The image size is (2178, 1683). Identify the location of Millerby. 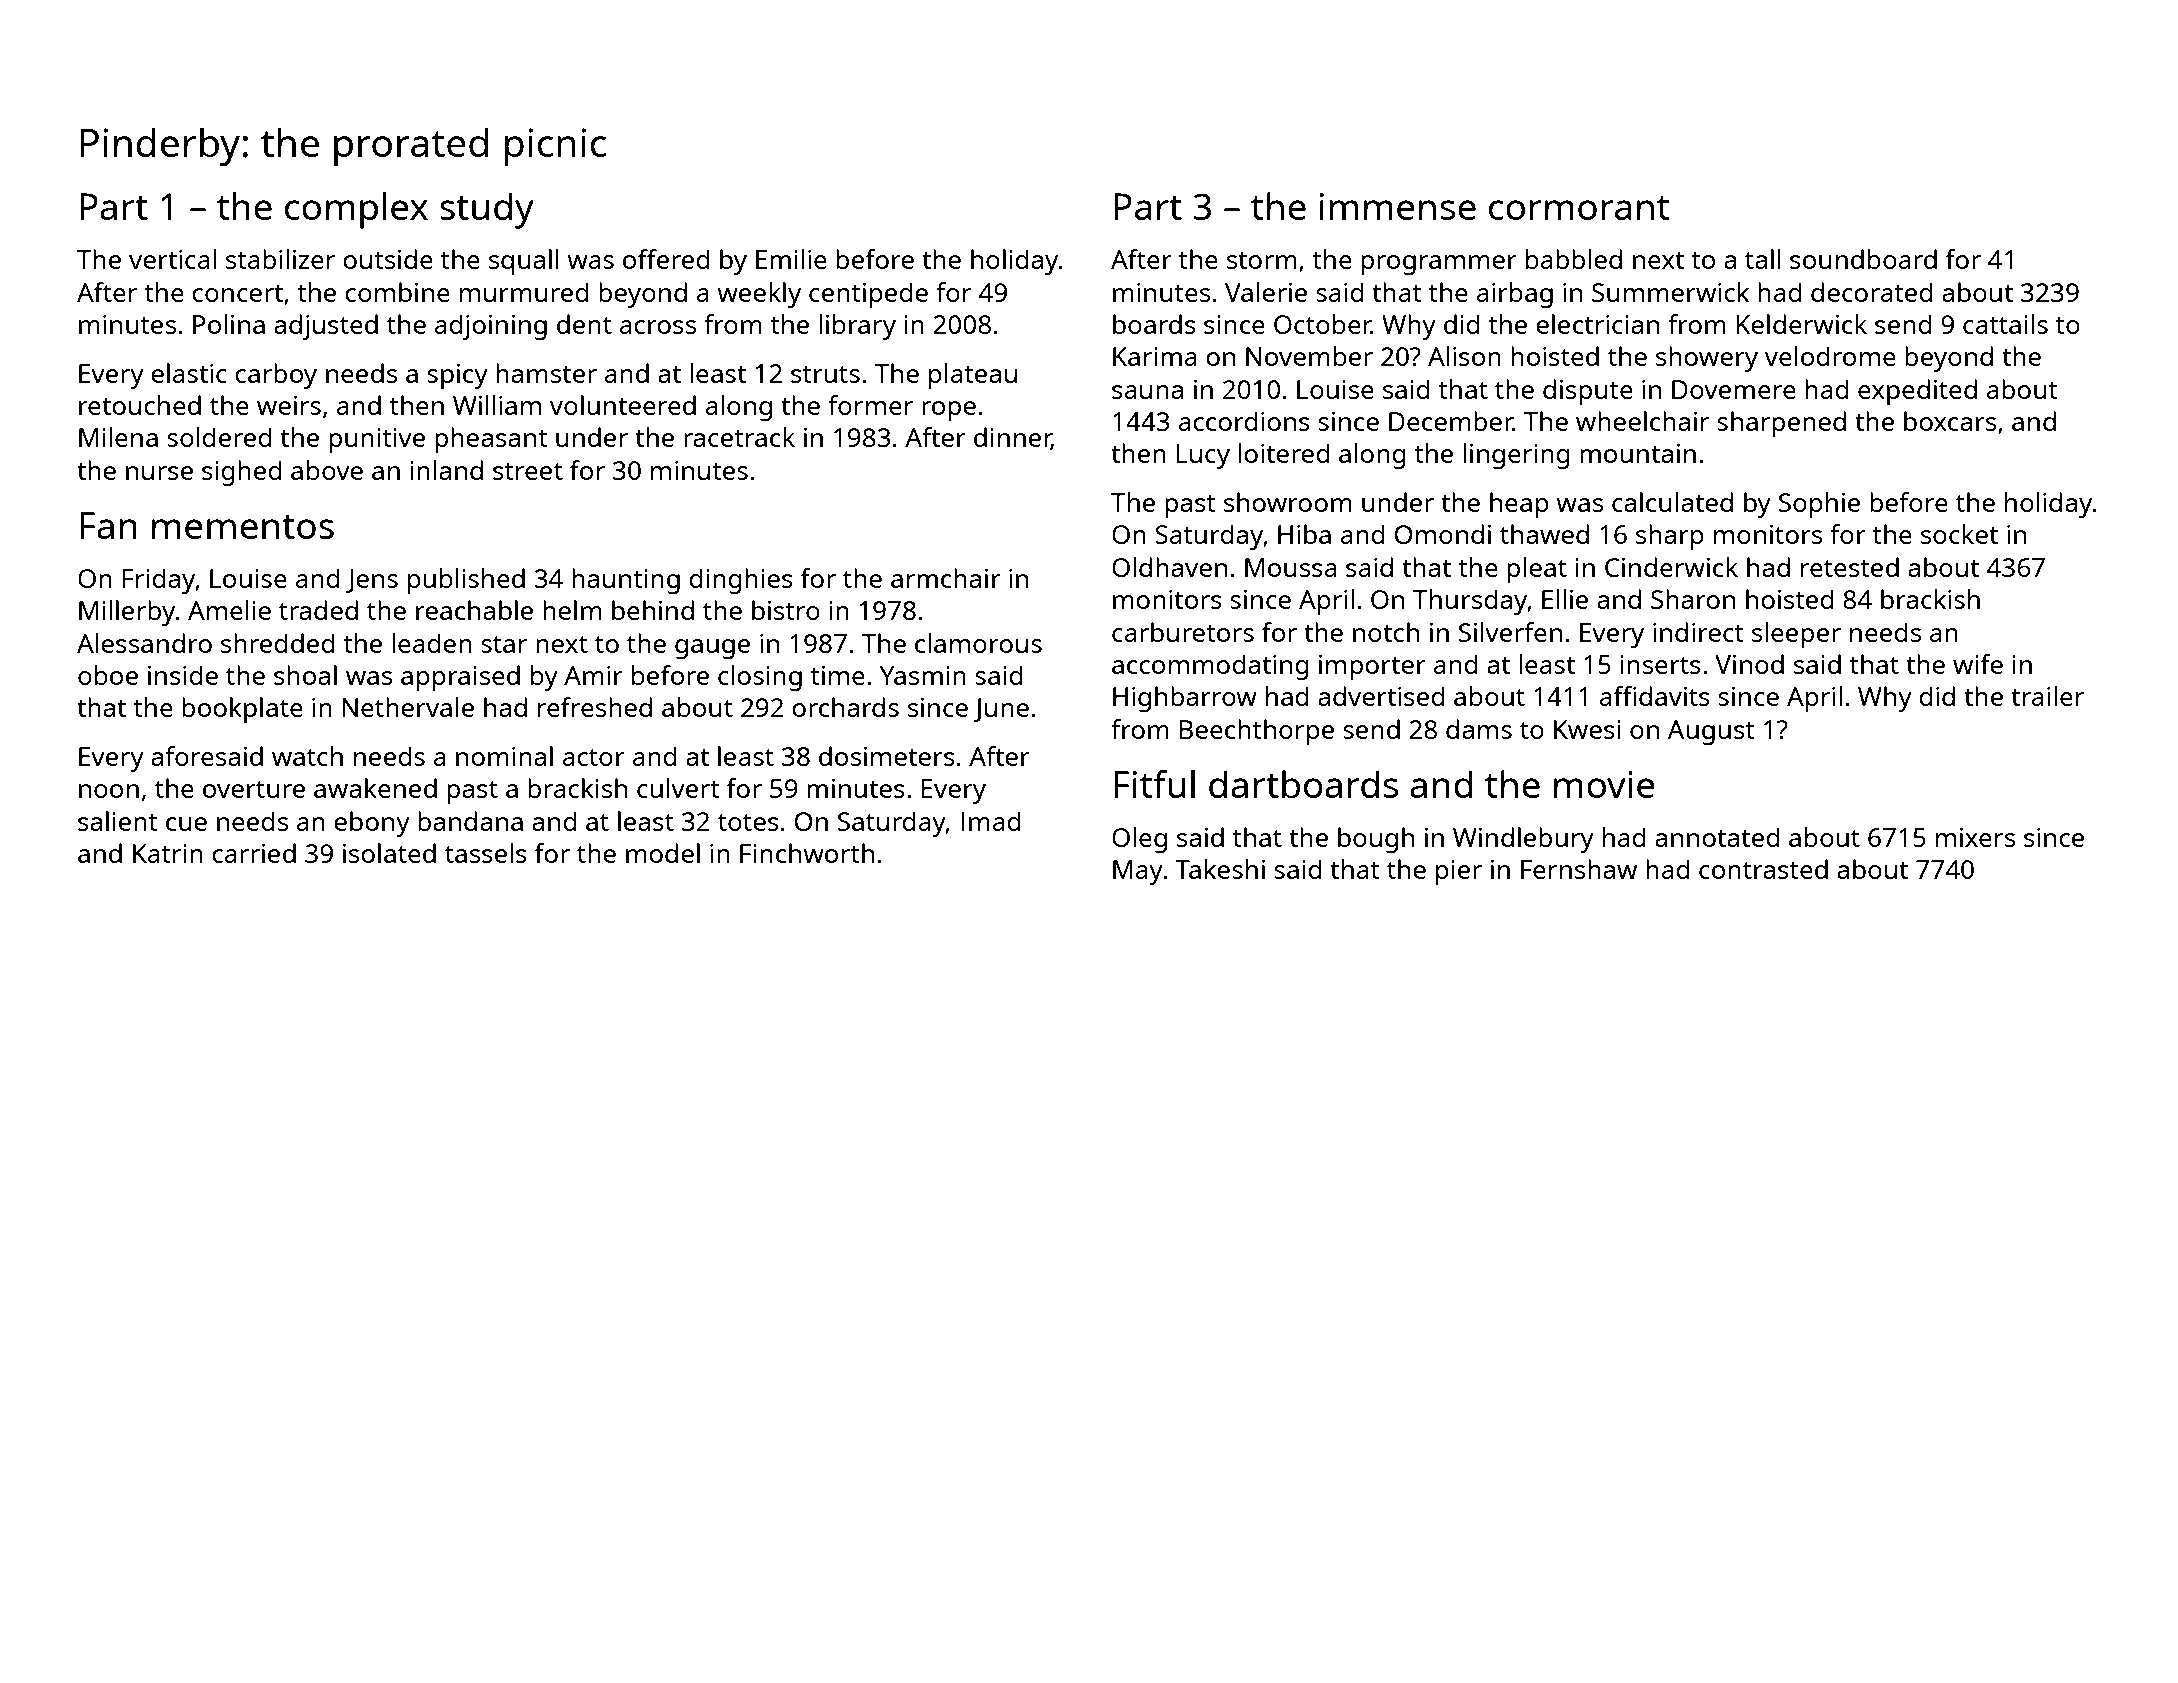
(127, 613).
